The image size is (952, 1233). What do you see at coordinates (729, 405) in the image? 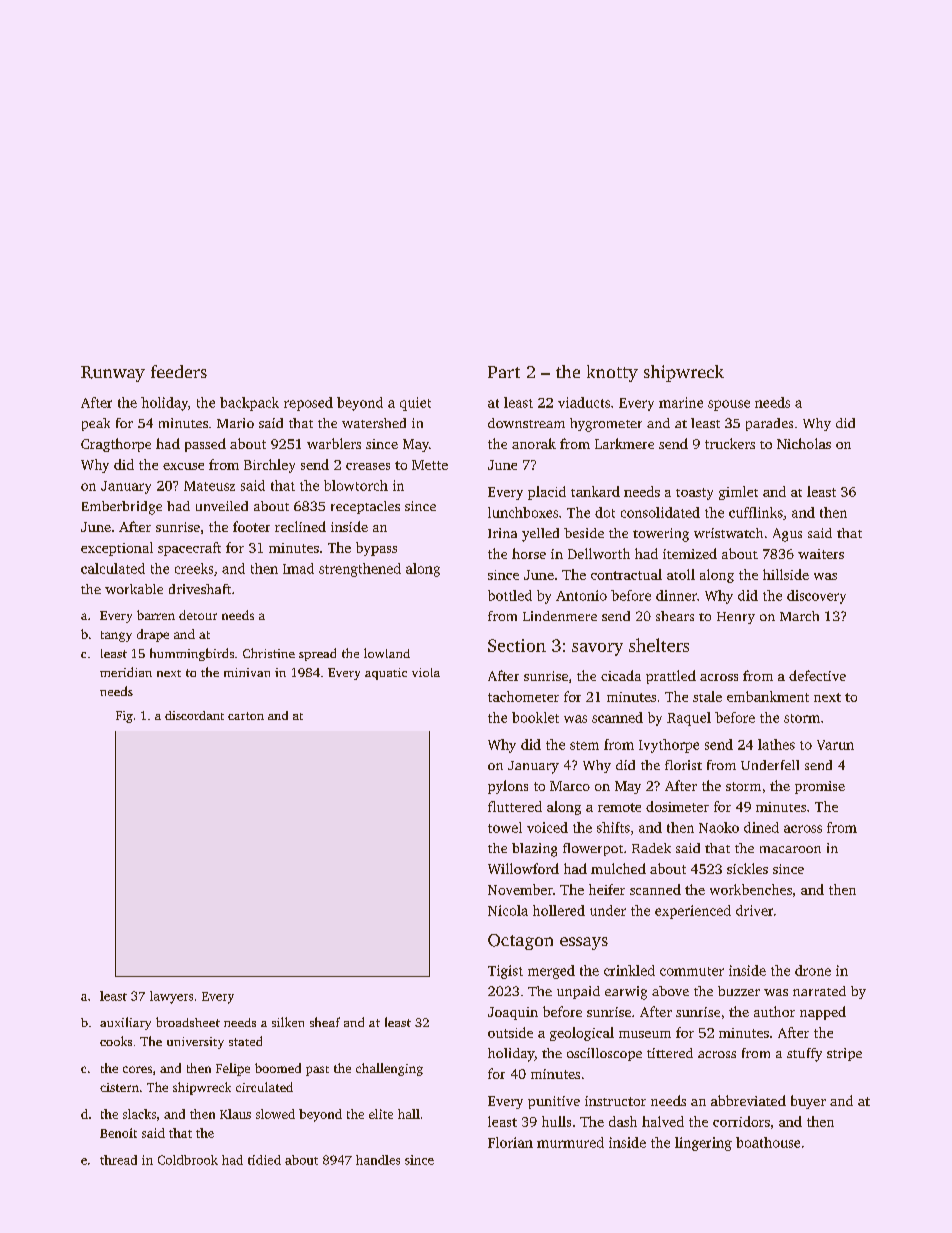
I see `spouse` at bounding box center [729, 405].
